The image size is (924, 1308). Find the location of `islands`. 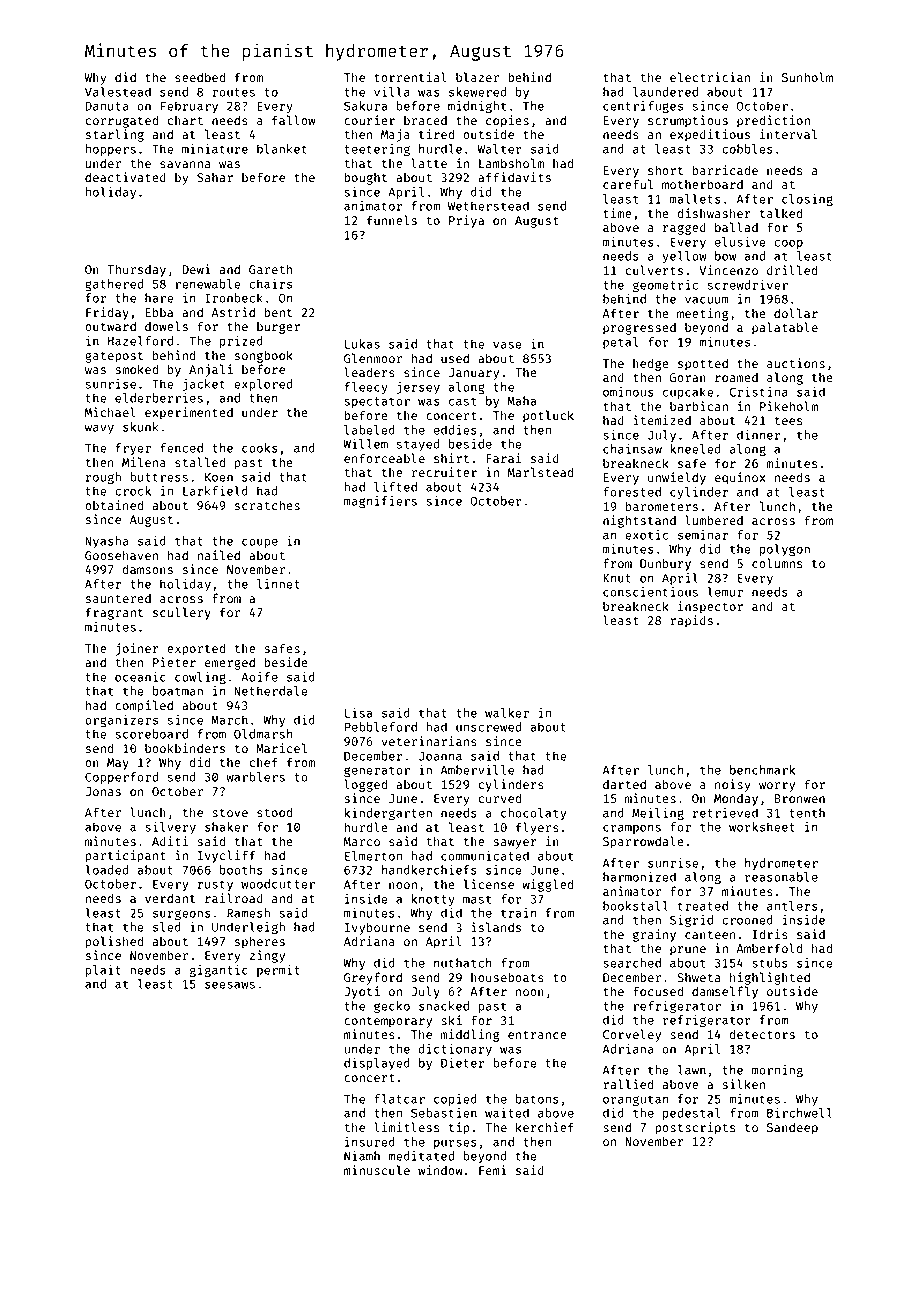

islands is located at coordinates (496, 927).
